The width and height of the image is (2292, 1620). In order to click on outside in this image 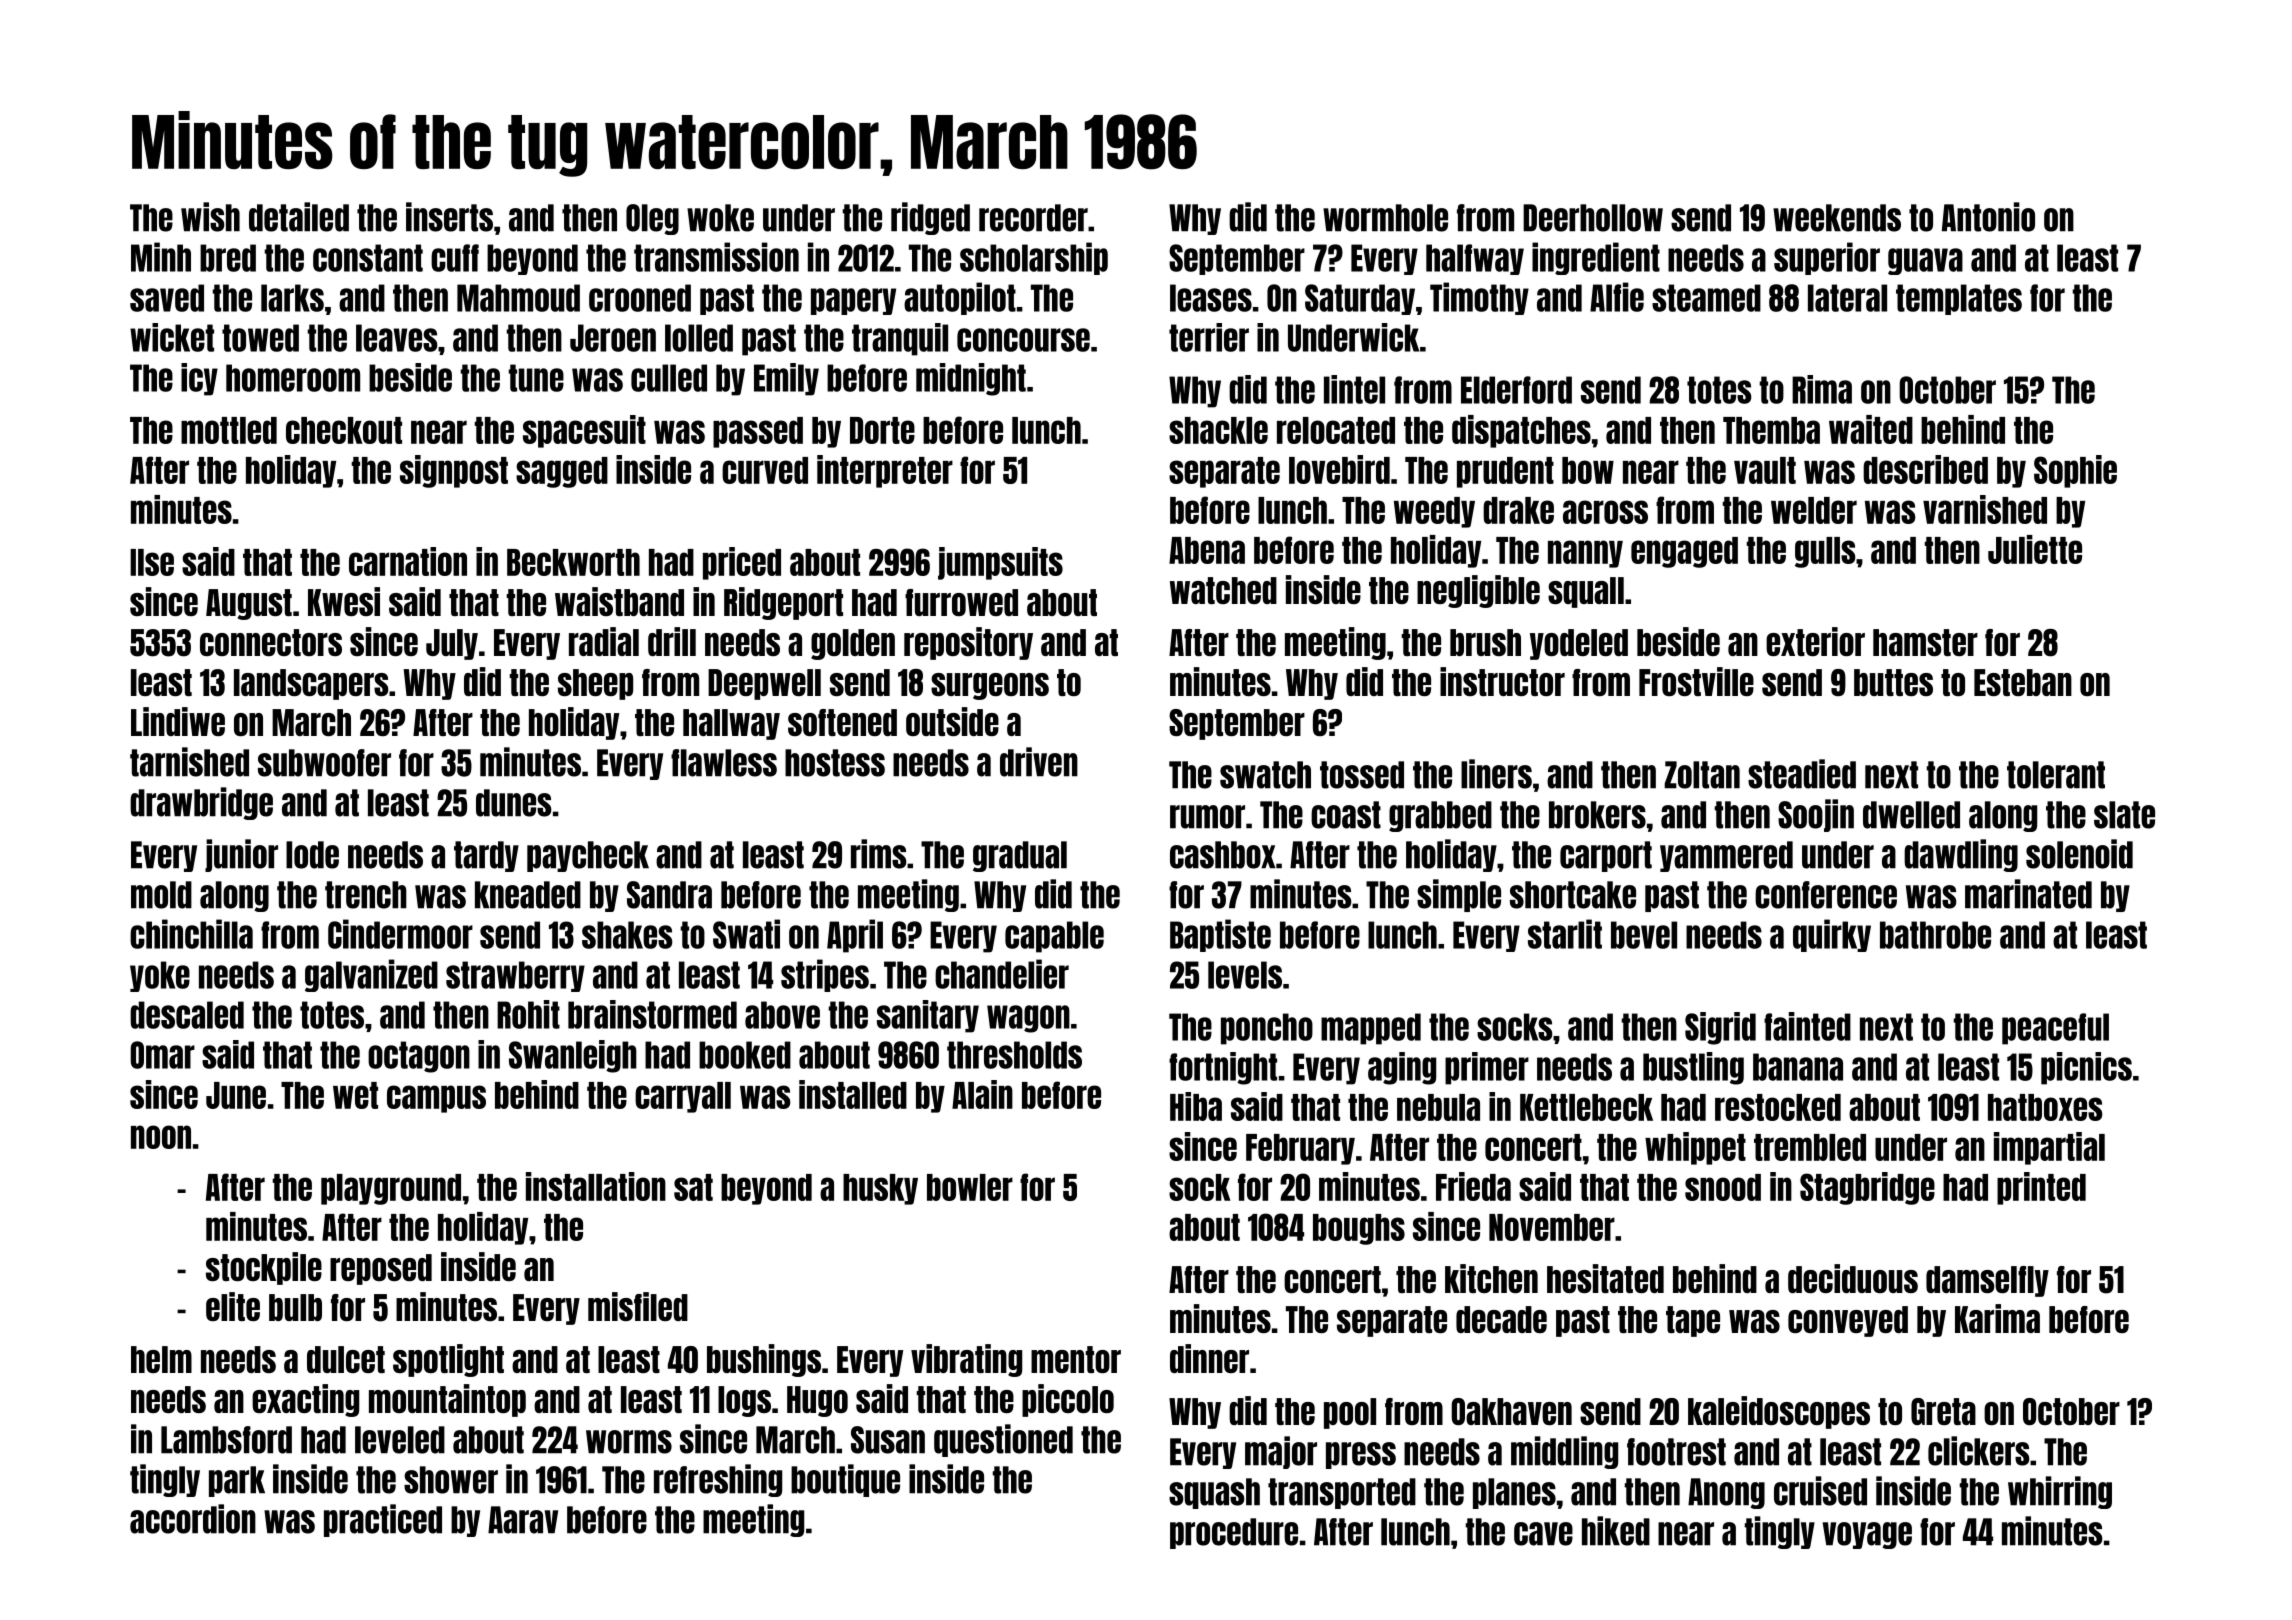, I will do `click(952, 721)`.
